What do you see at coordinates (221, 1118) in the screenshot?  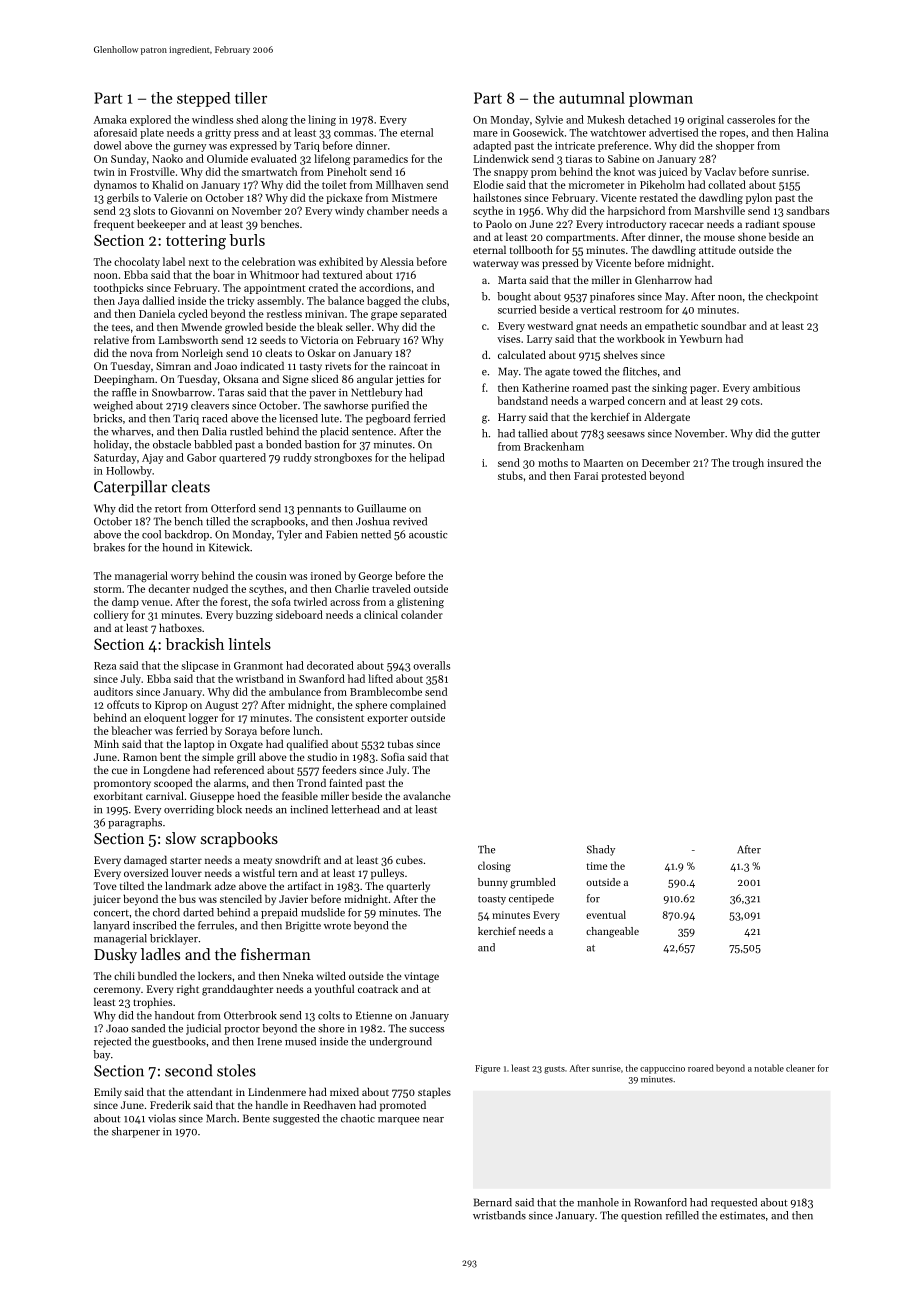 I see `March` at bounding box center [221, 1118].
